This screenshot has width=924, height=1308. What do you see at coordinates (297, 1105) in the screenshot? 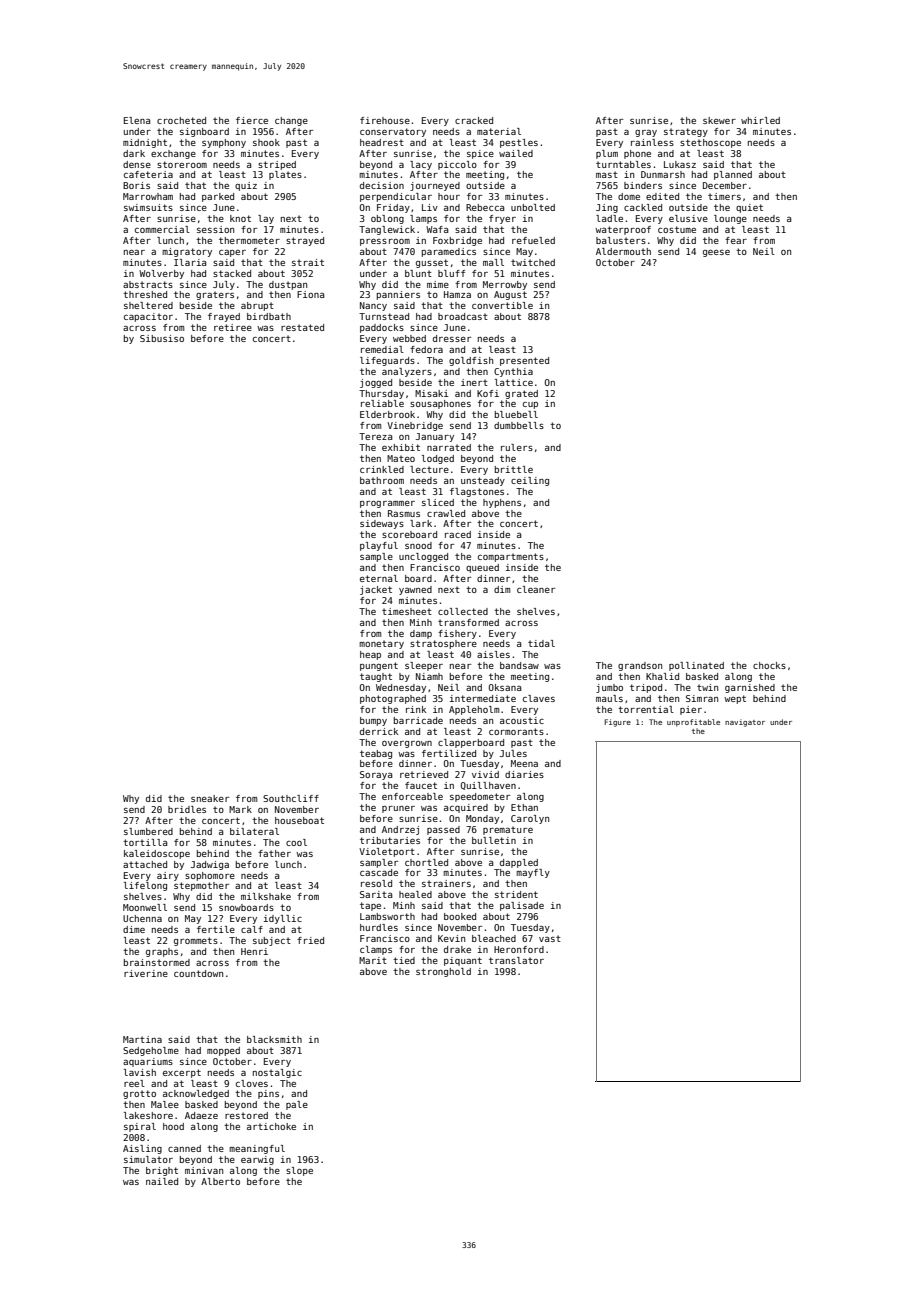
I see `pale` at bounding box center [297, 1105].
